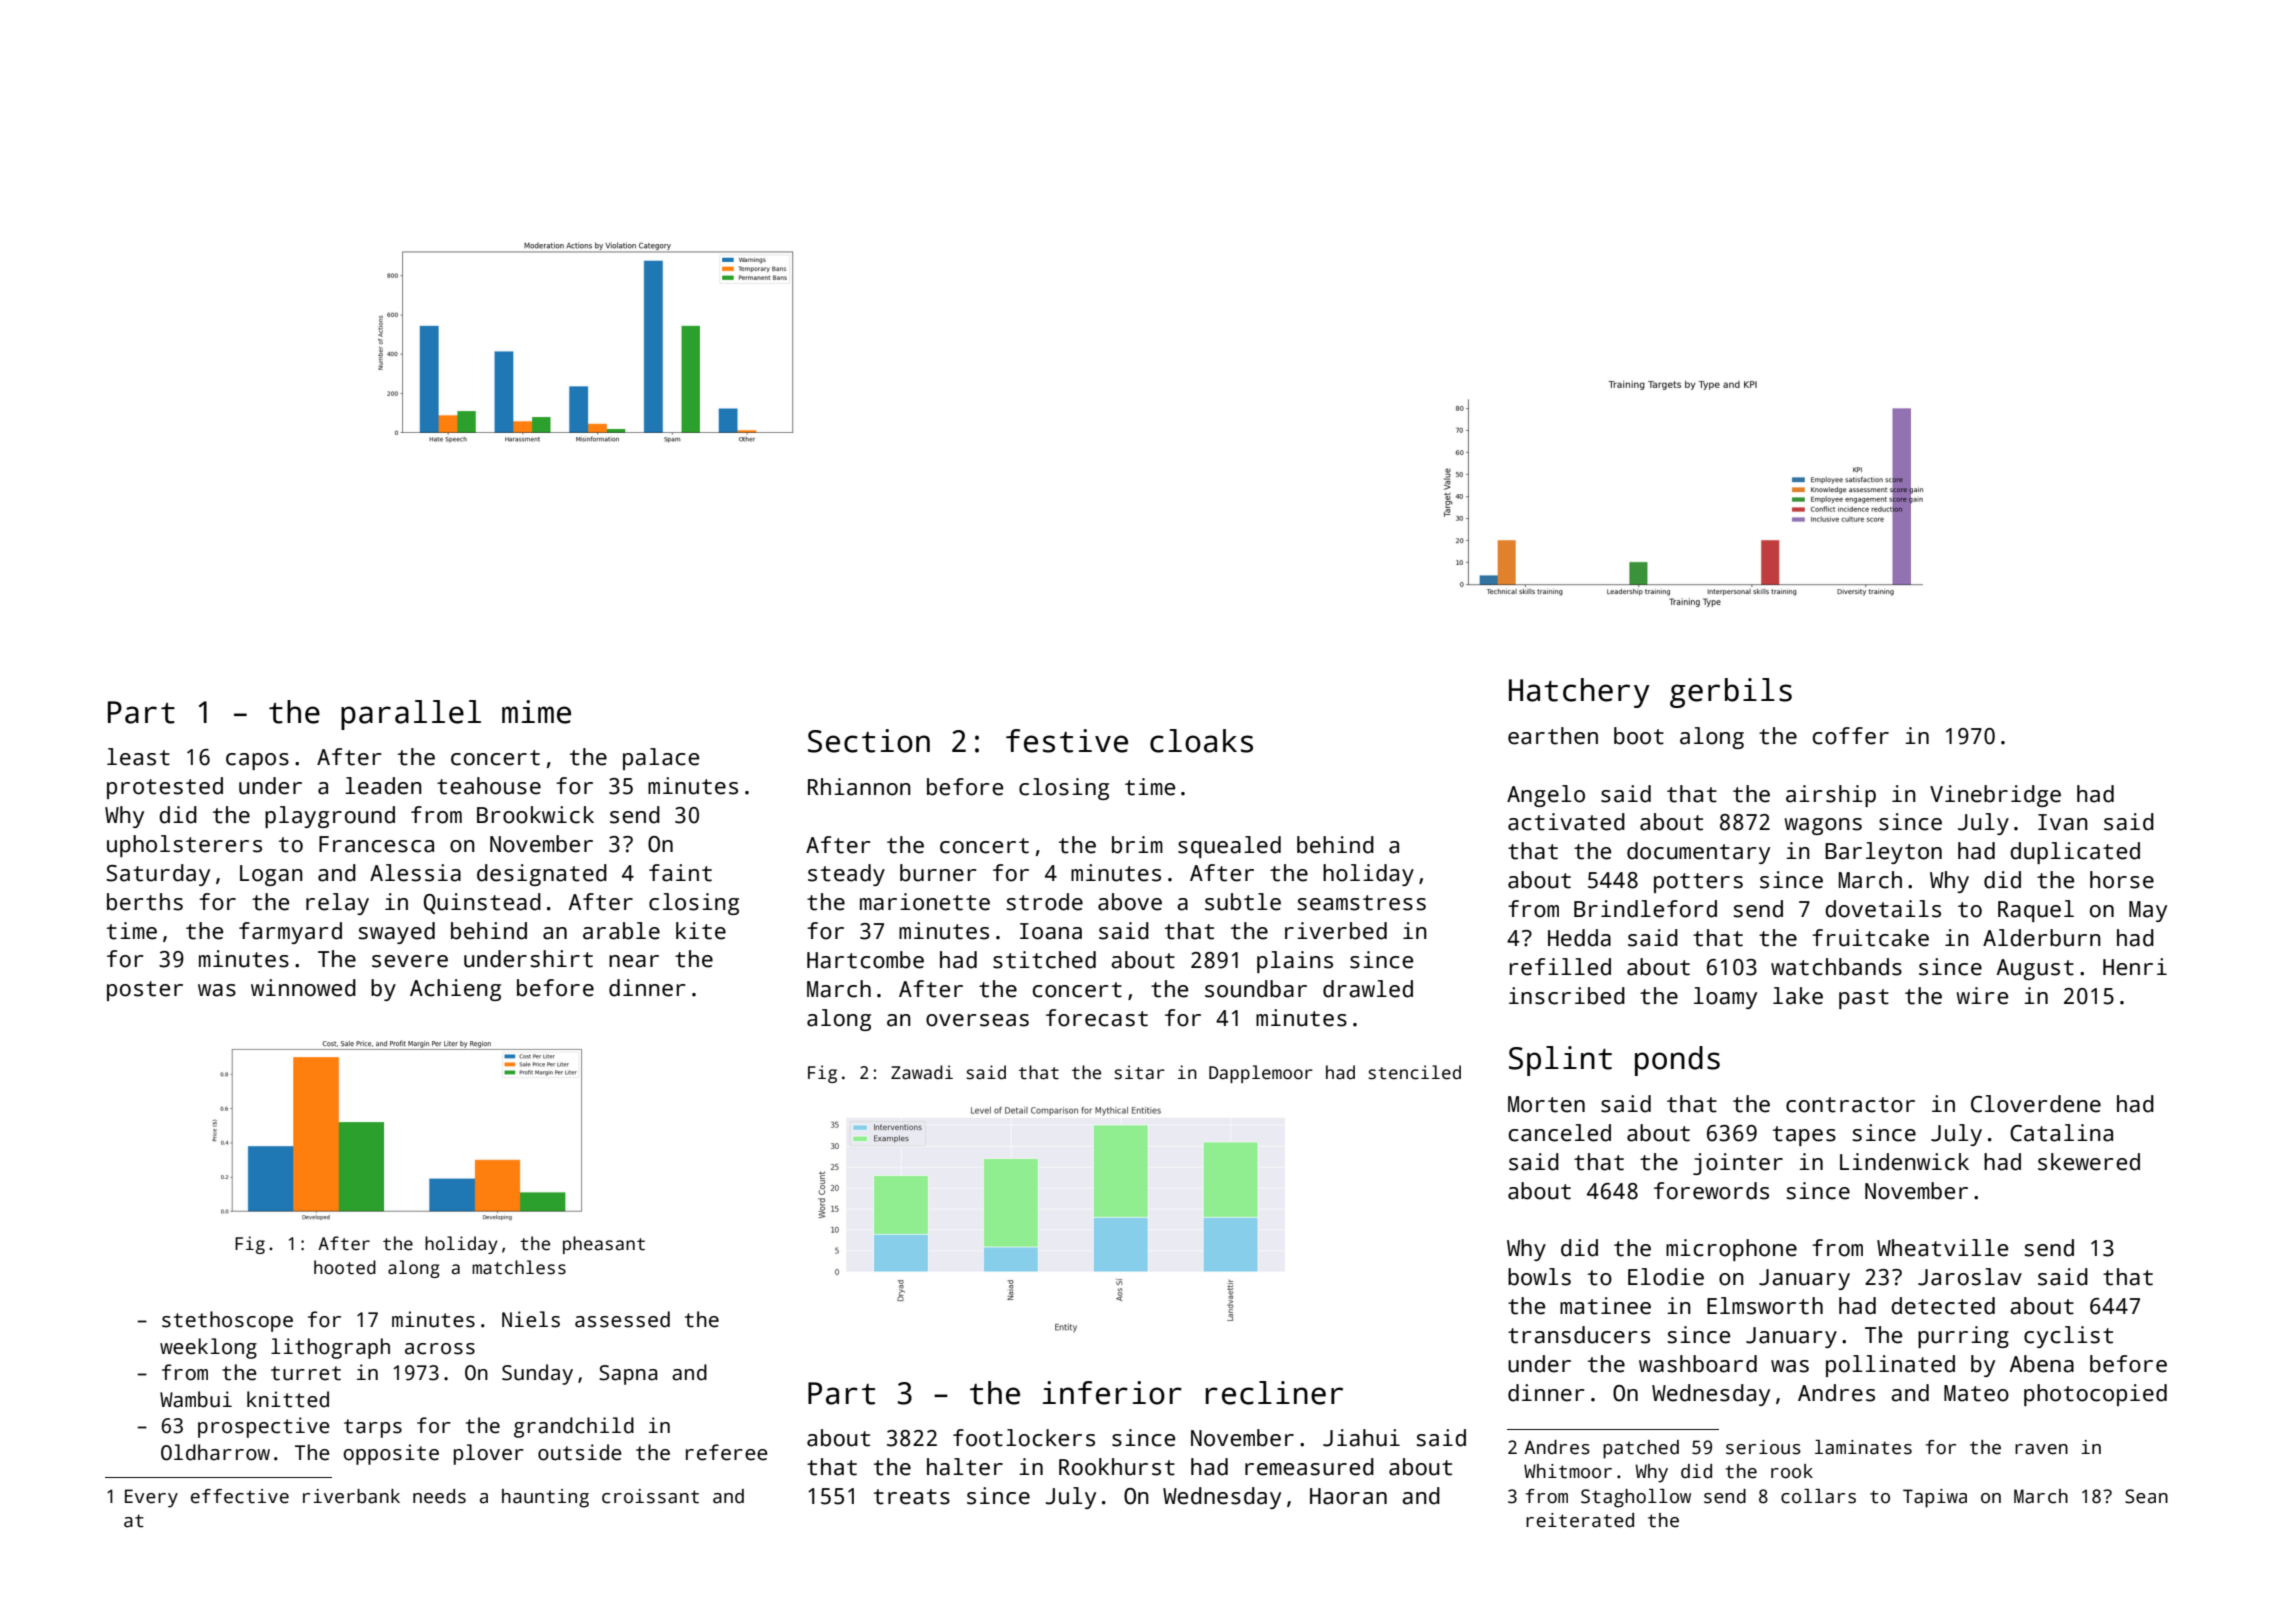 Image resolution: width=2282 pixels, height=1614 pixels. What do you see at coordinates (1243, 902) in the image?
I see `subtle` at bounding box center [1243, 902].
